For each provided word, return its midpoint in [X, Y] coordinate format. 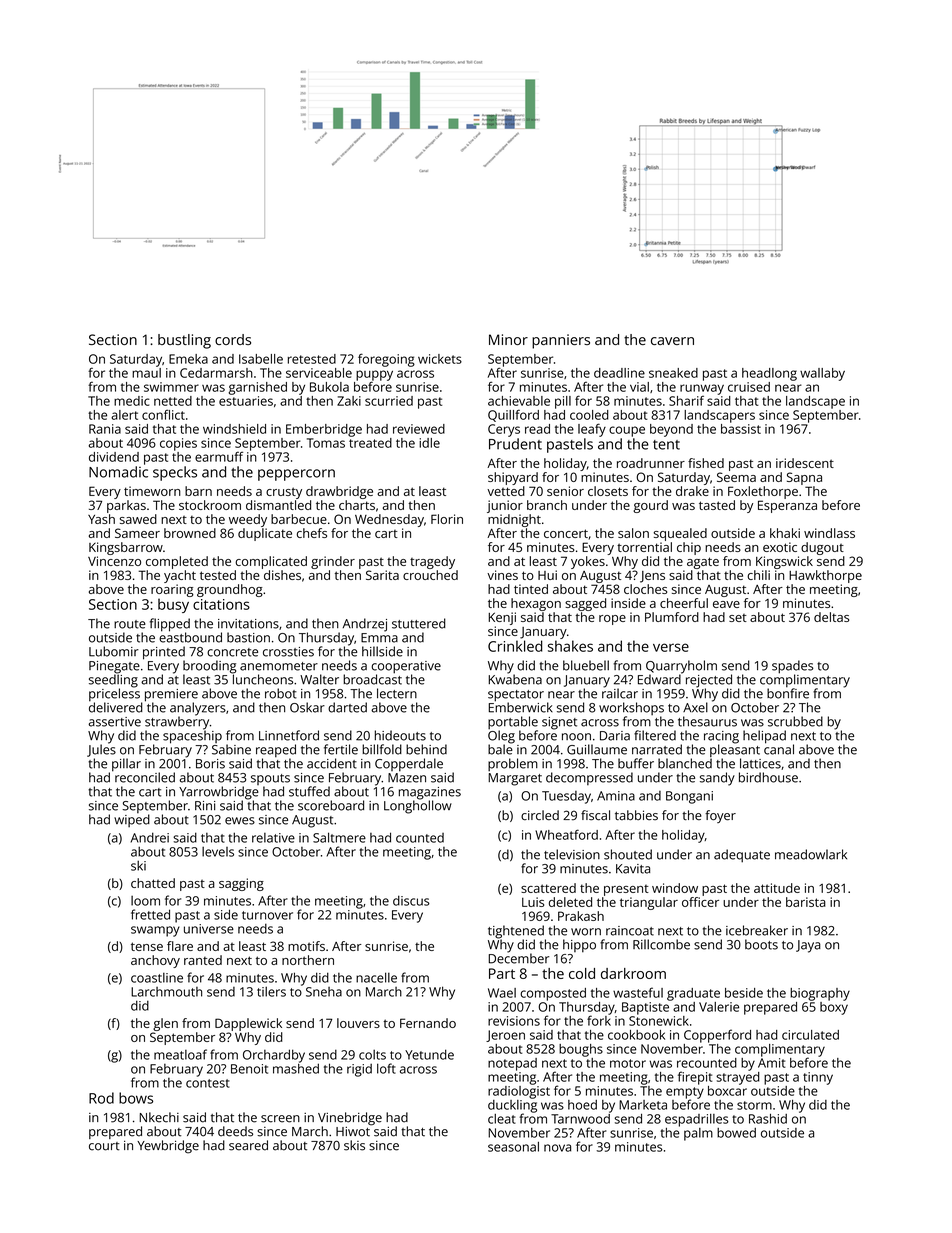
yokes [588, 562]
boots [761, 944]
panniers [561, 341]
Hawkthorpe [825, 576]
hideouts [400, 735]
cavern [672, 341]
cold [582, 973]
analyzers [198, 709]
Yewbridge [168, 1147]
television [572, 854]
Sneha [324, 992]
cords [233, 339]
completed [177, 562]
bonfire [788, 693]
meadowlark [811, 854]
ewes [240, 821]
